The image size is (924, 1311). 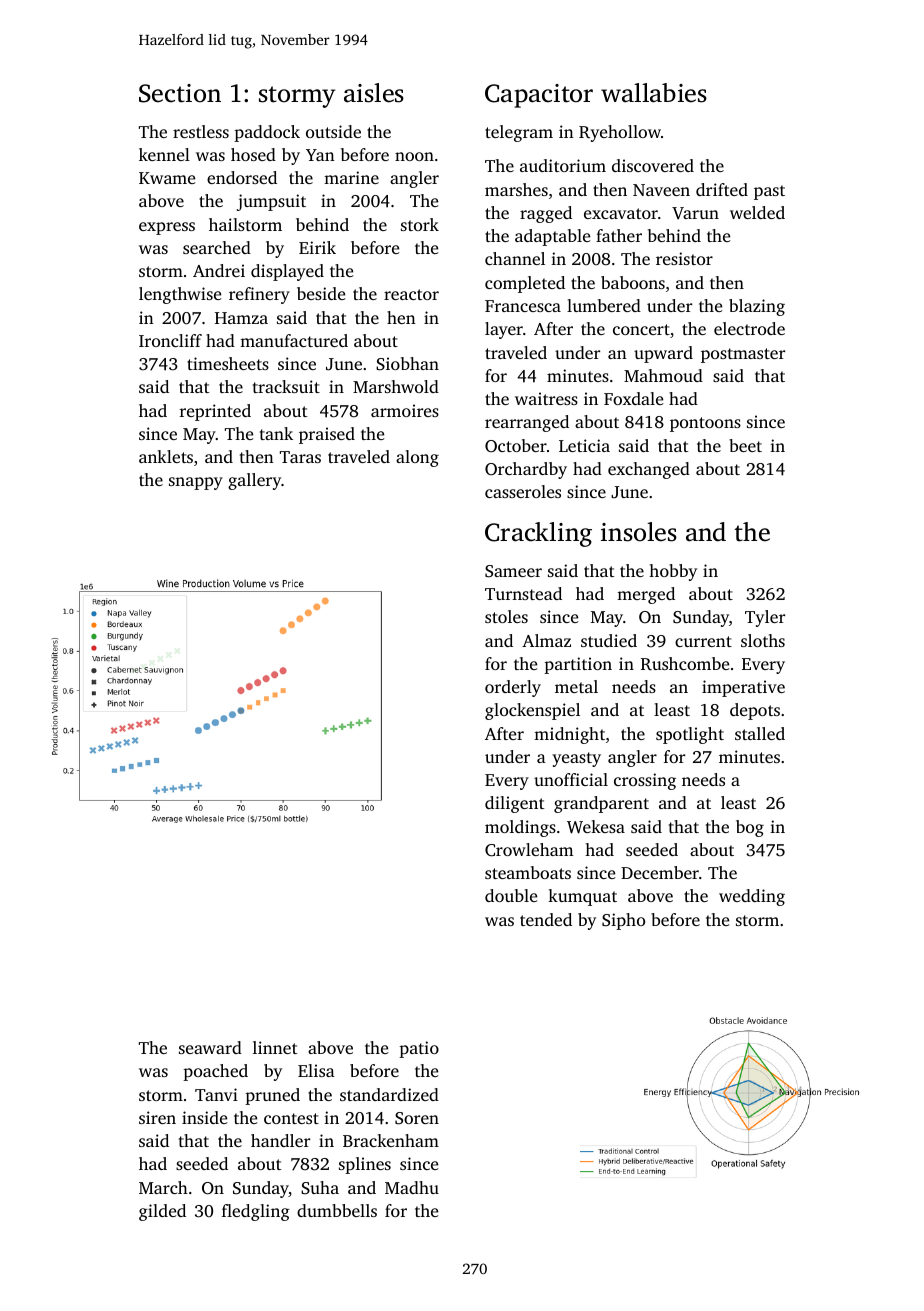 I want to click on drifted, so click(x=722, y=189).
